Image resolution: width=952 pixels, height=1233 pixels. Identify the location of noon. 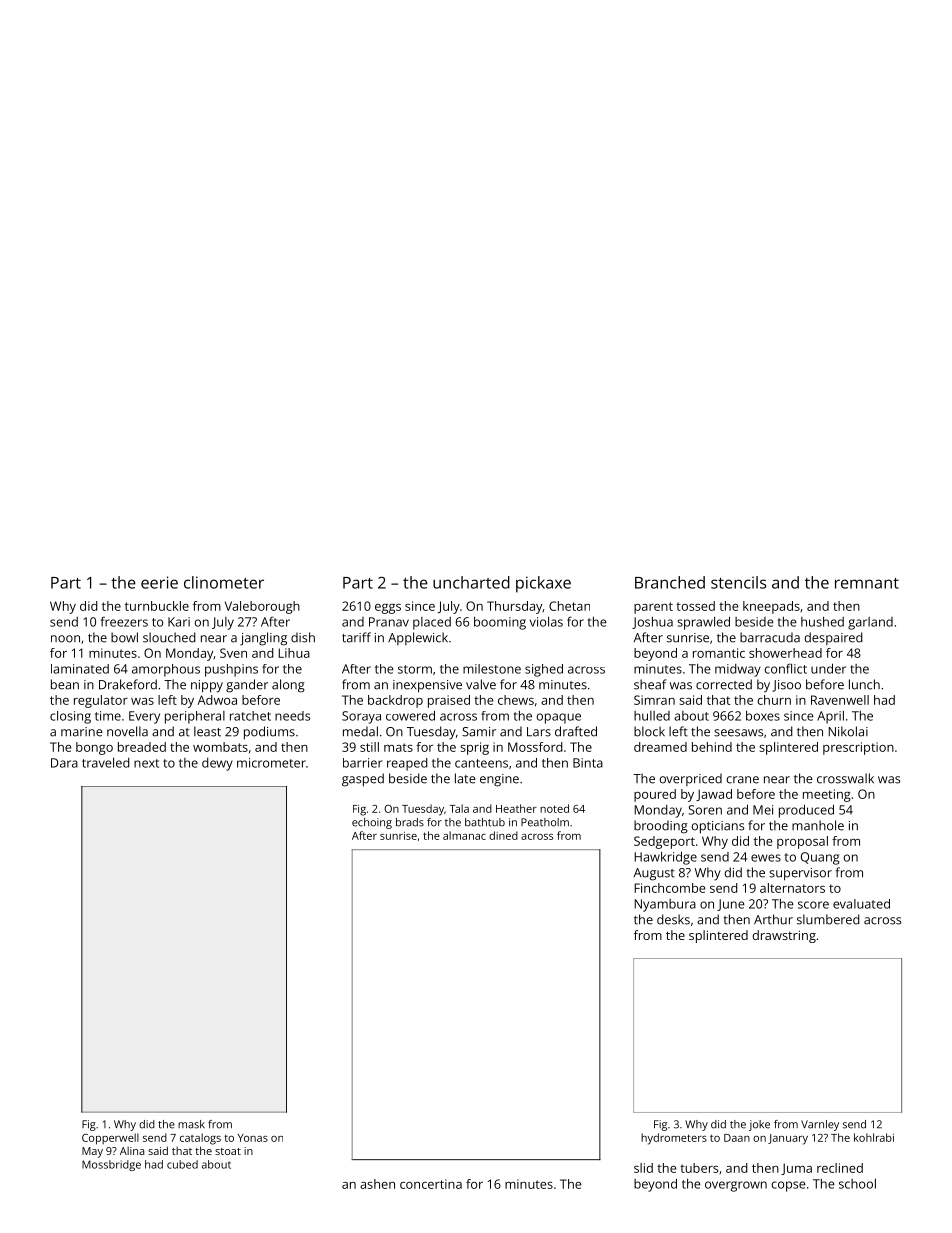
(65, 639).
